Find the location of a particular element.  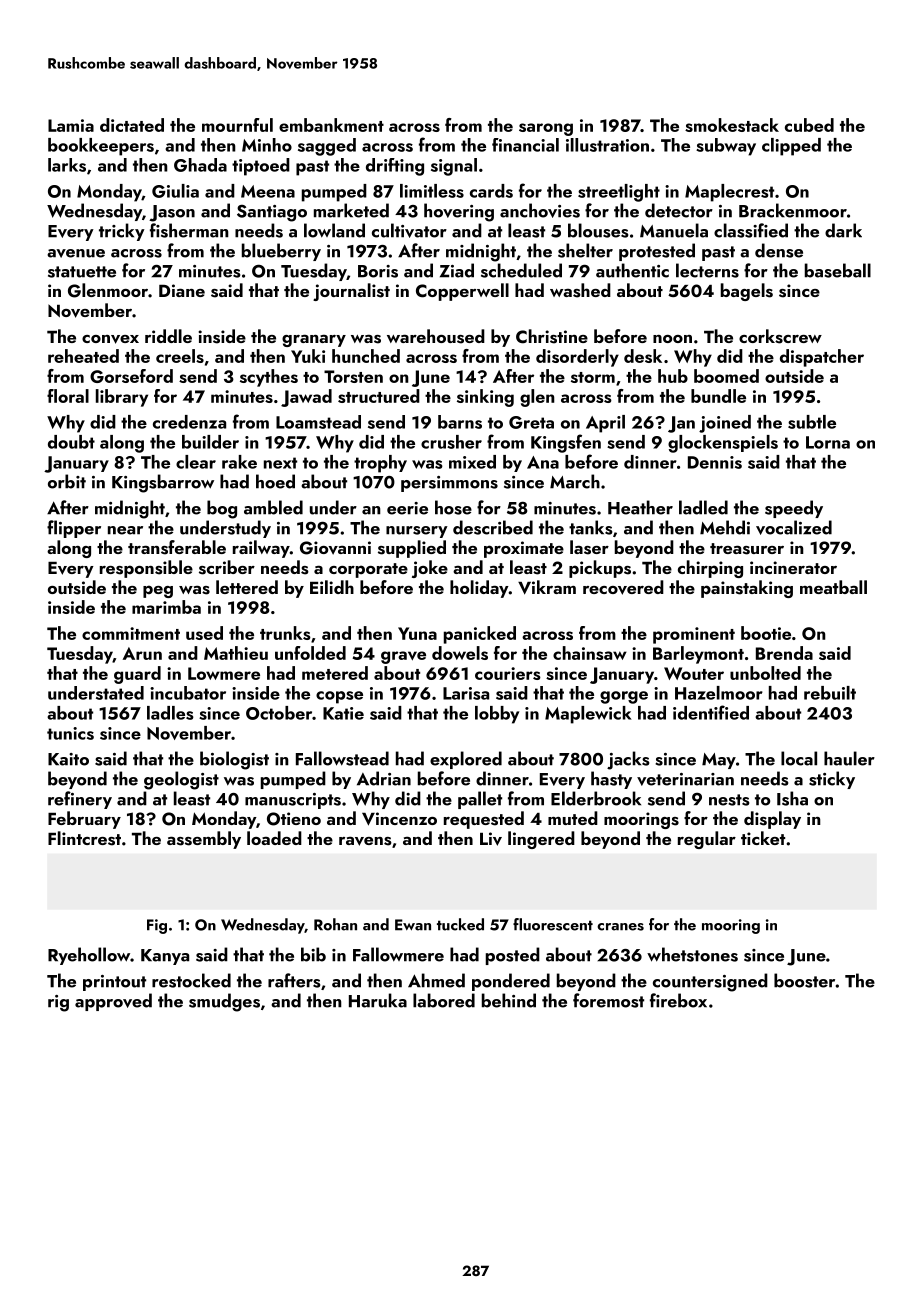

Vincenzo is located at coordinates (399, 819).
